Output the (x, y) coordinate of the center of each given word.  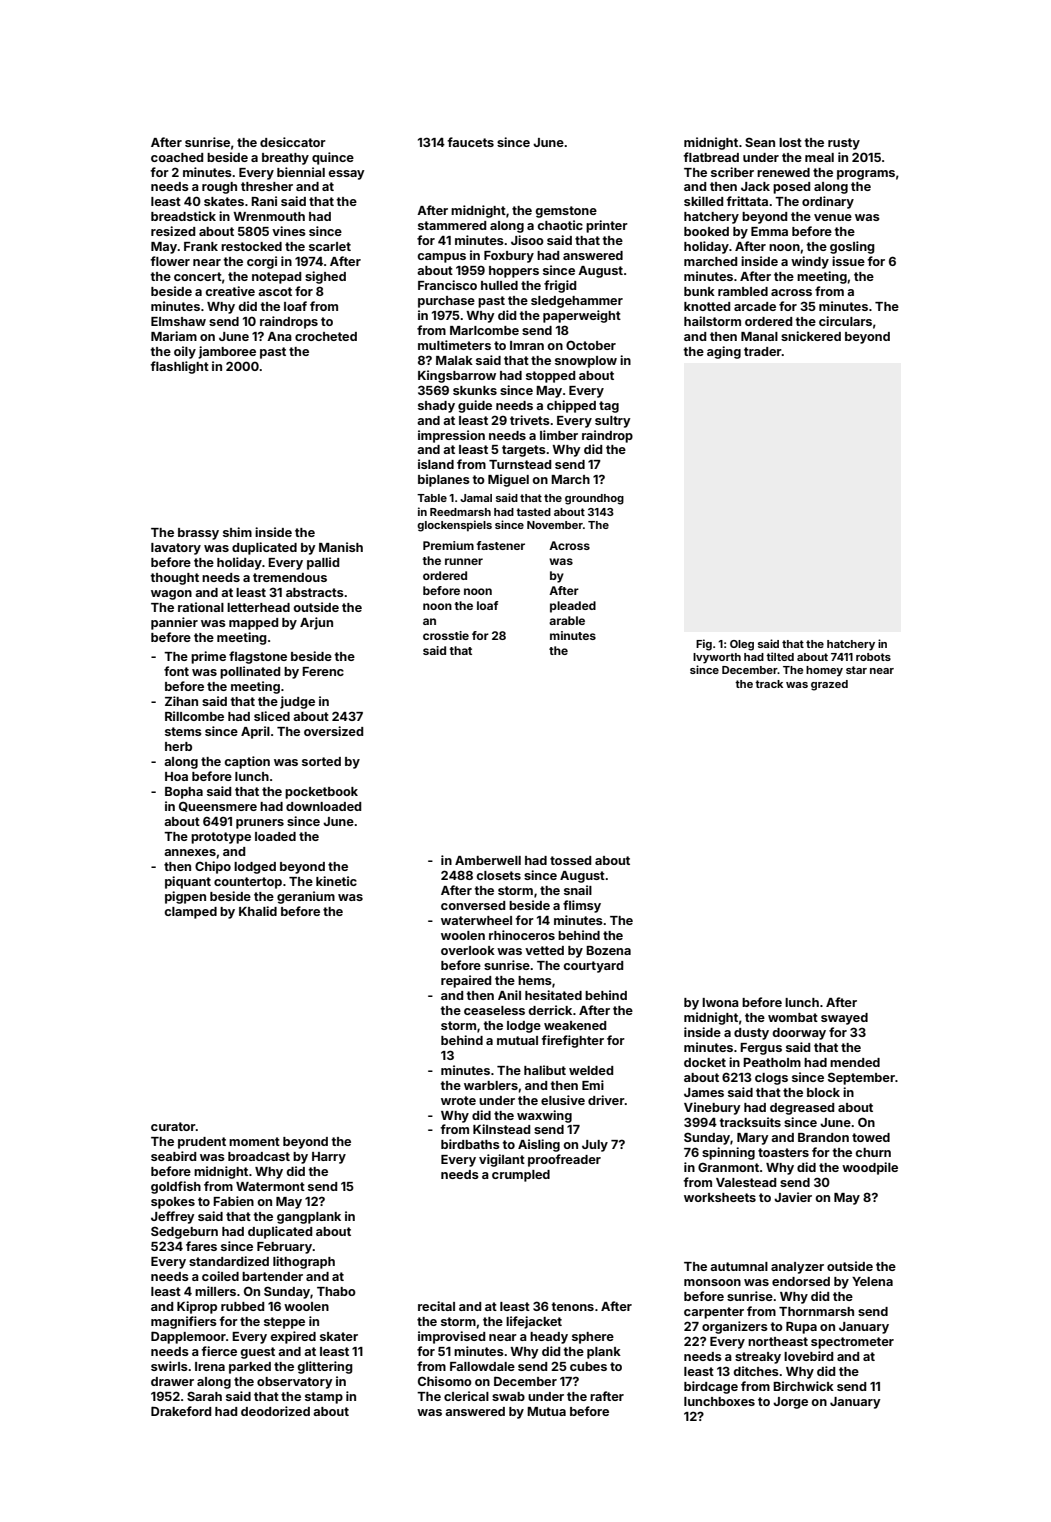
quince (333, 158)
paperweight (582, 316)
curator (173, 1126)
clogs (771, 1079)
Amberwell (488, 860)
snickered (811, 336)
